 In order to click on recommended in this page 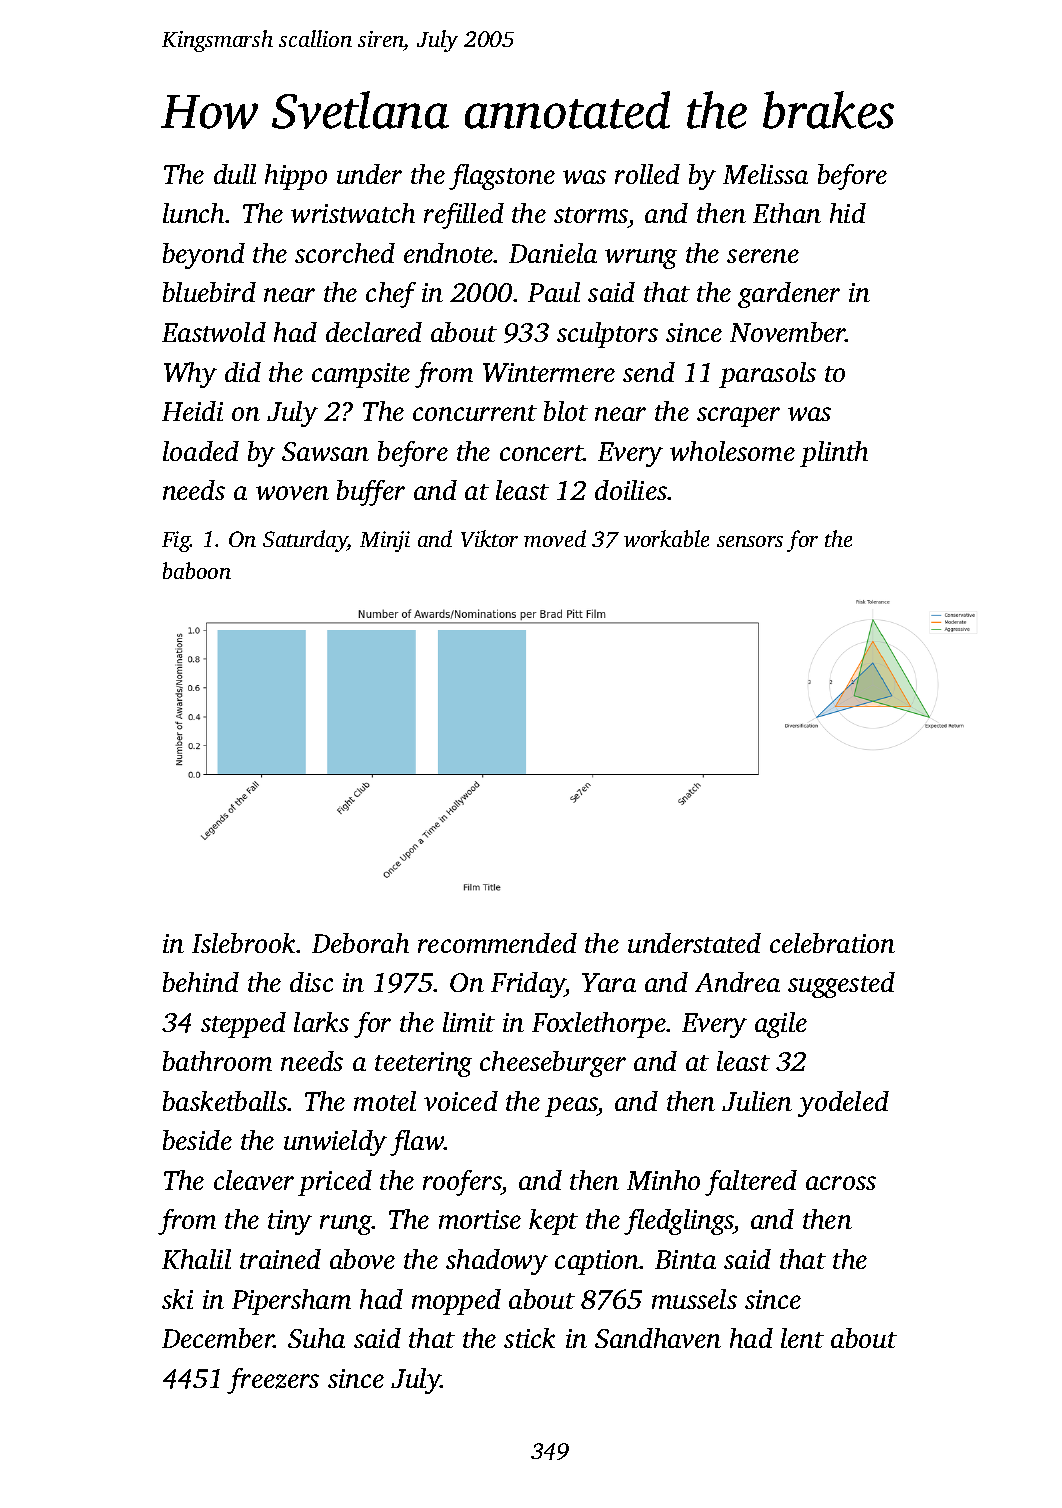, I will do `click(497, 943)`.
